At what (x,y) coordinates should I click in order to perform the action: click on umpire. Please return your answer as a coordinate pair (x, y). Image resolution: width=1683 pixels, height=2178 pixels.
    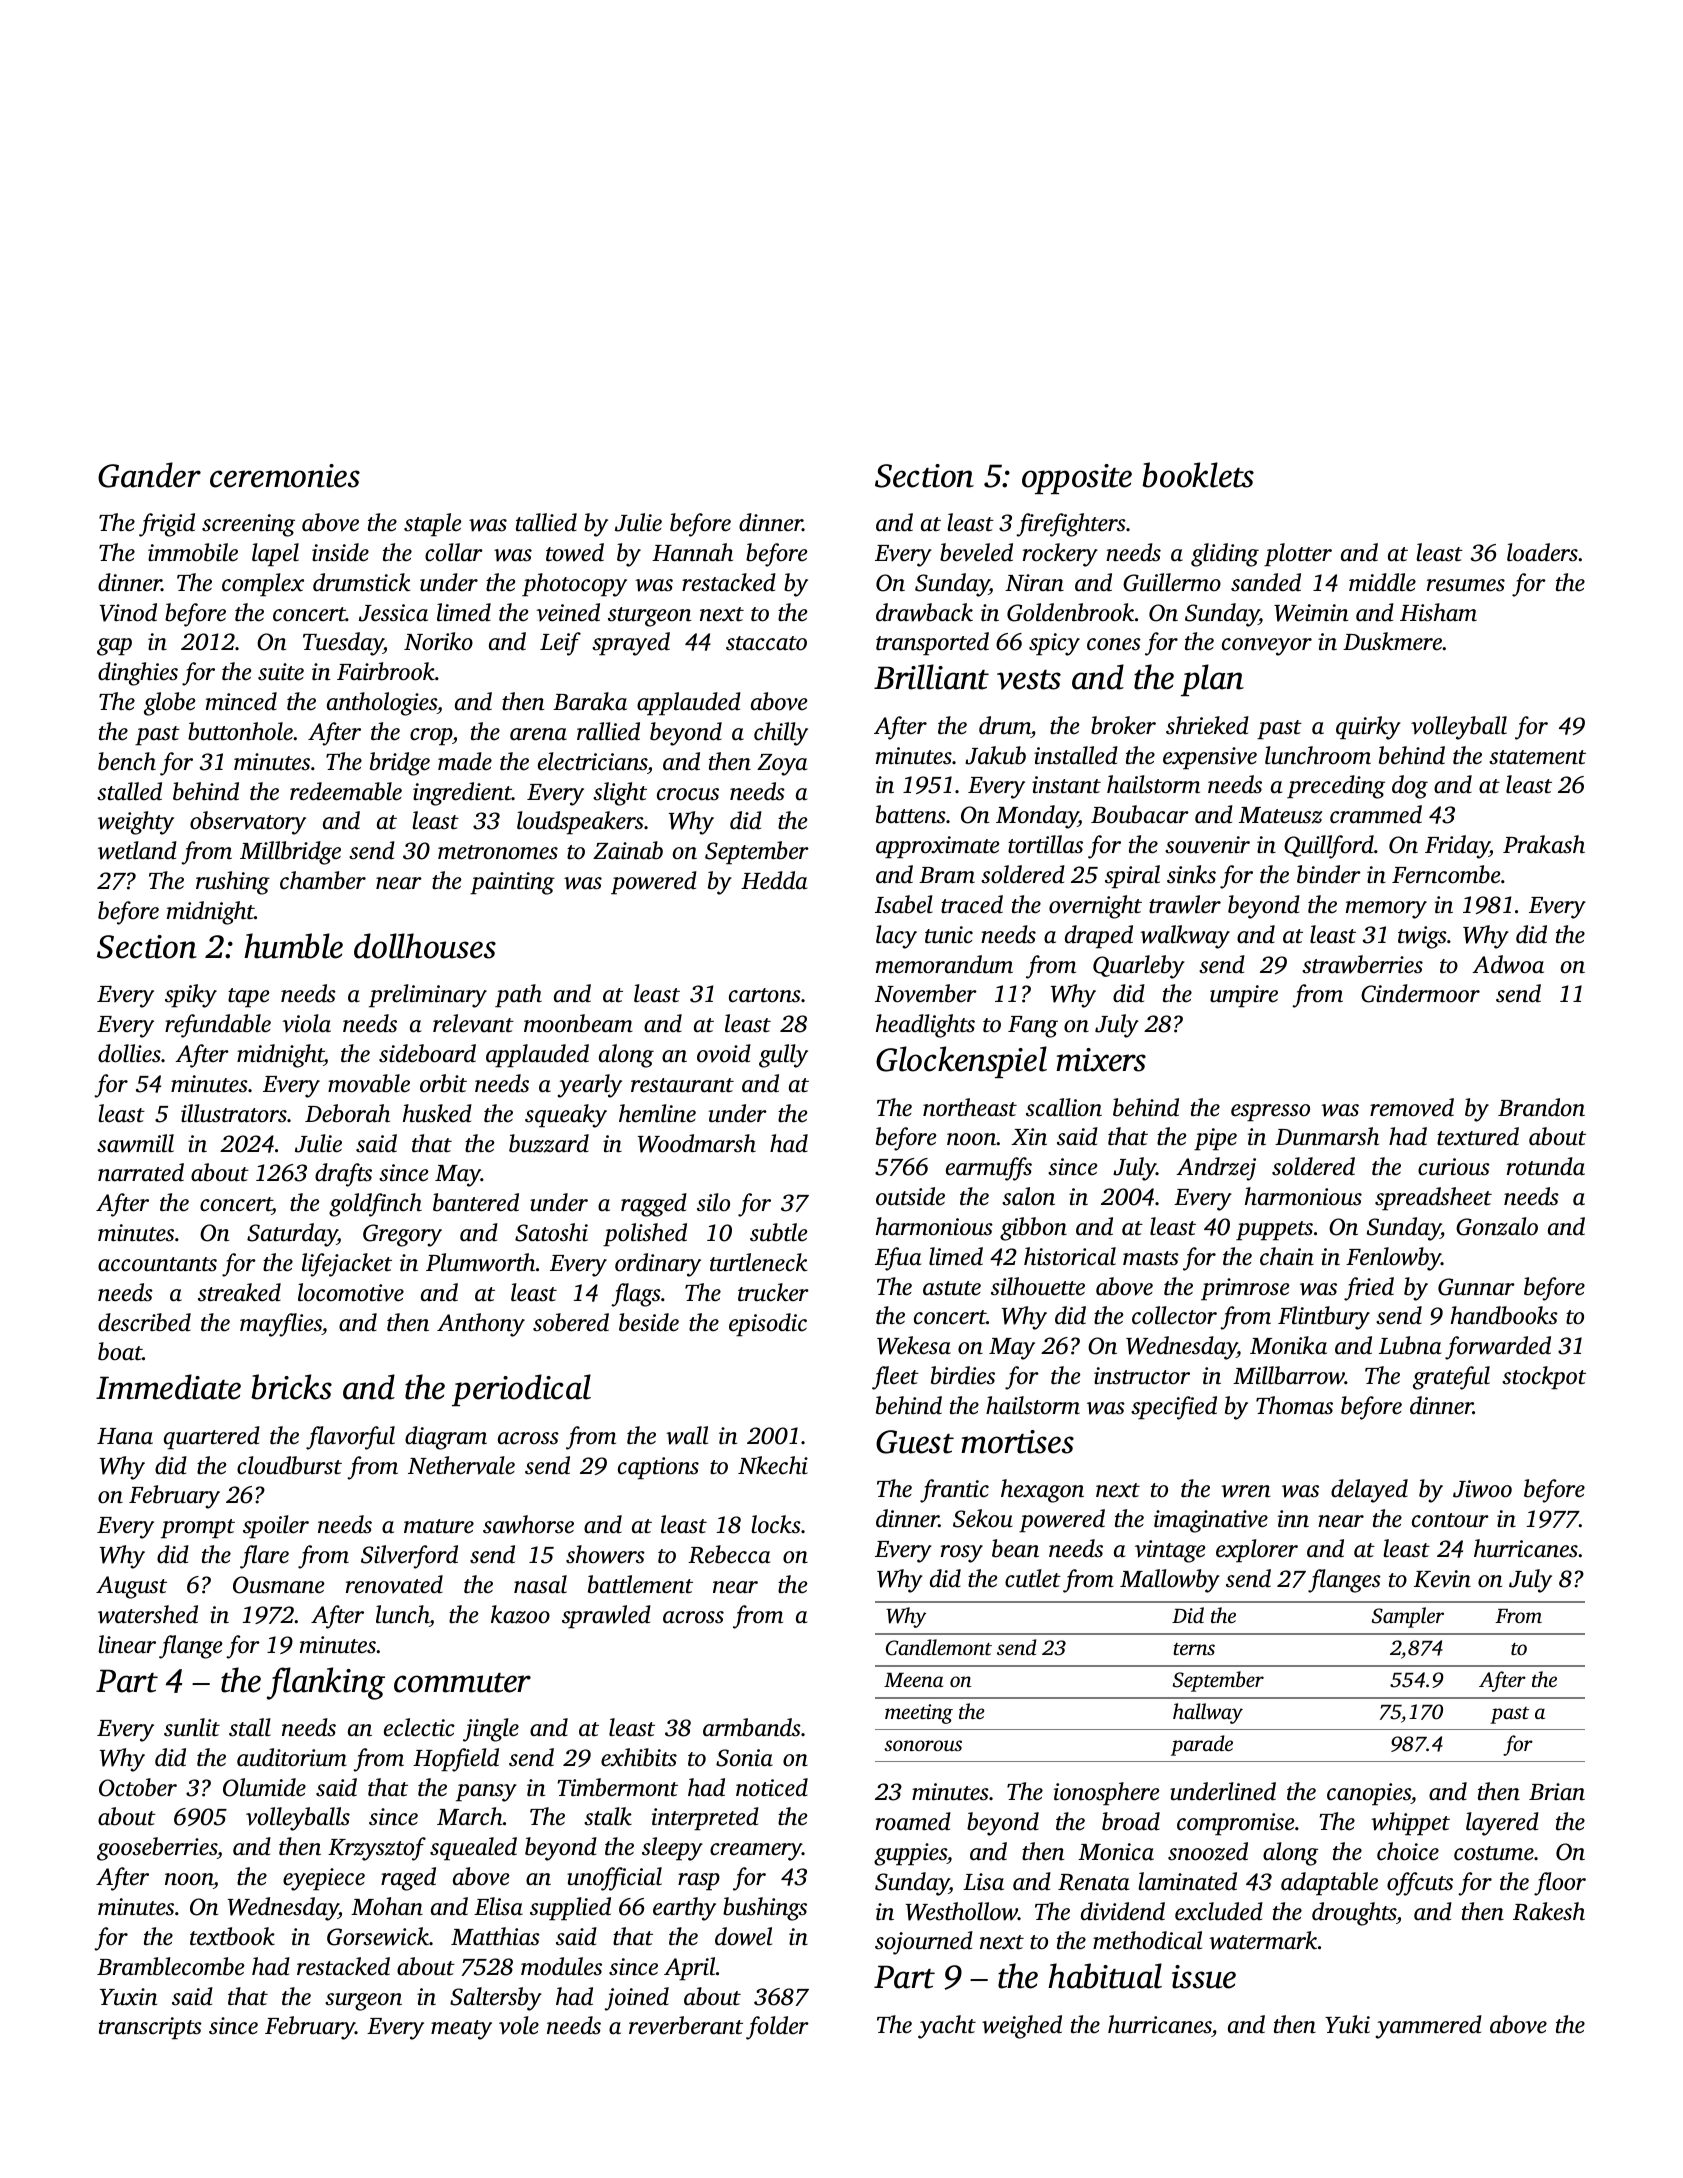
    Looking at the image, I should click on (1244, 996).
